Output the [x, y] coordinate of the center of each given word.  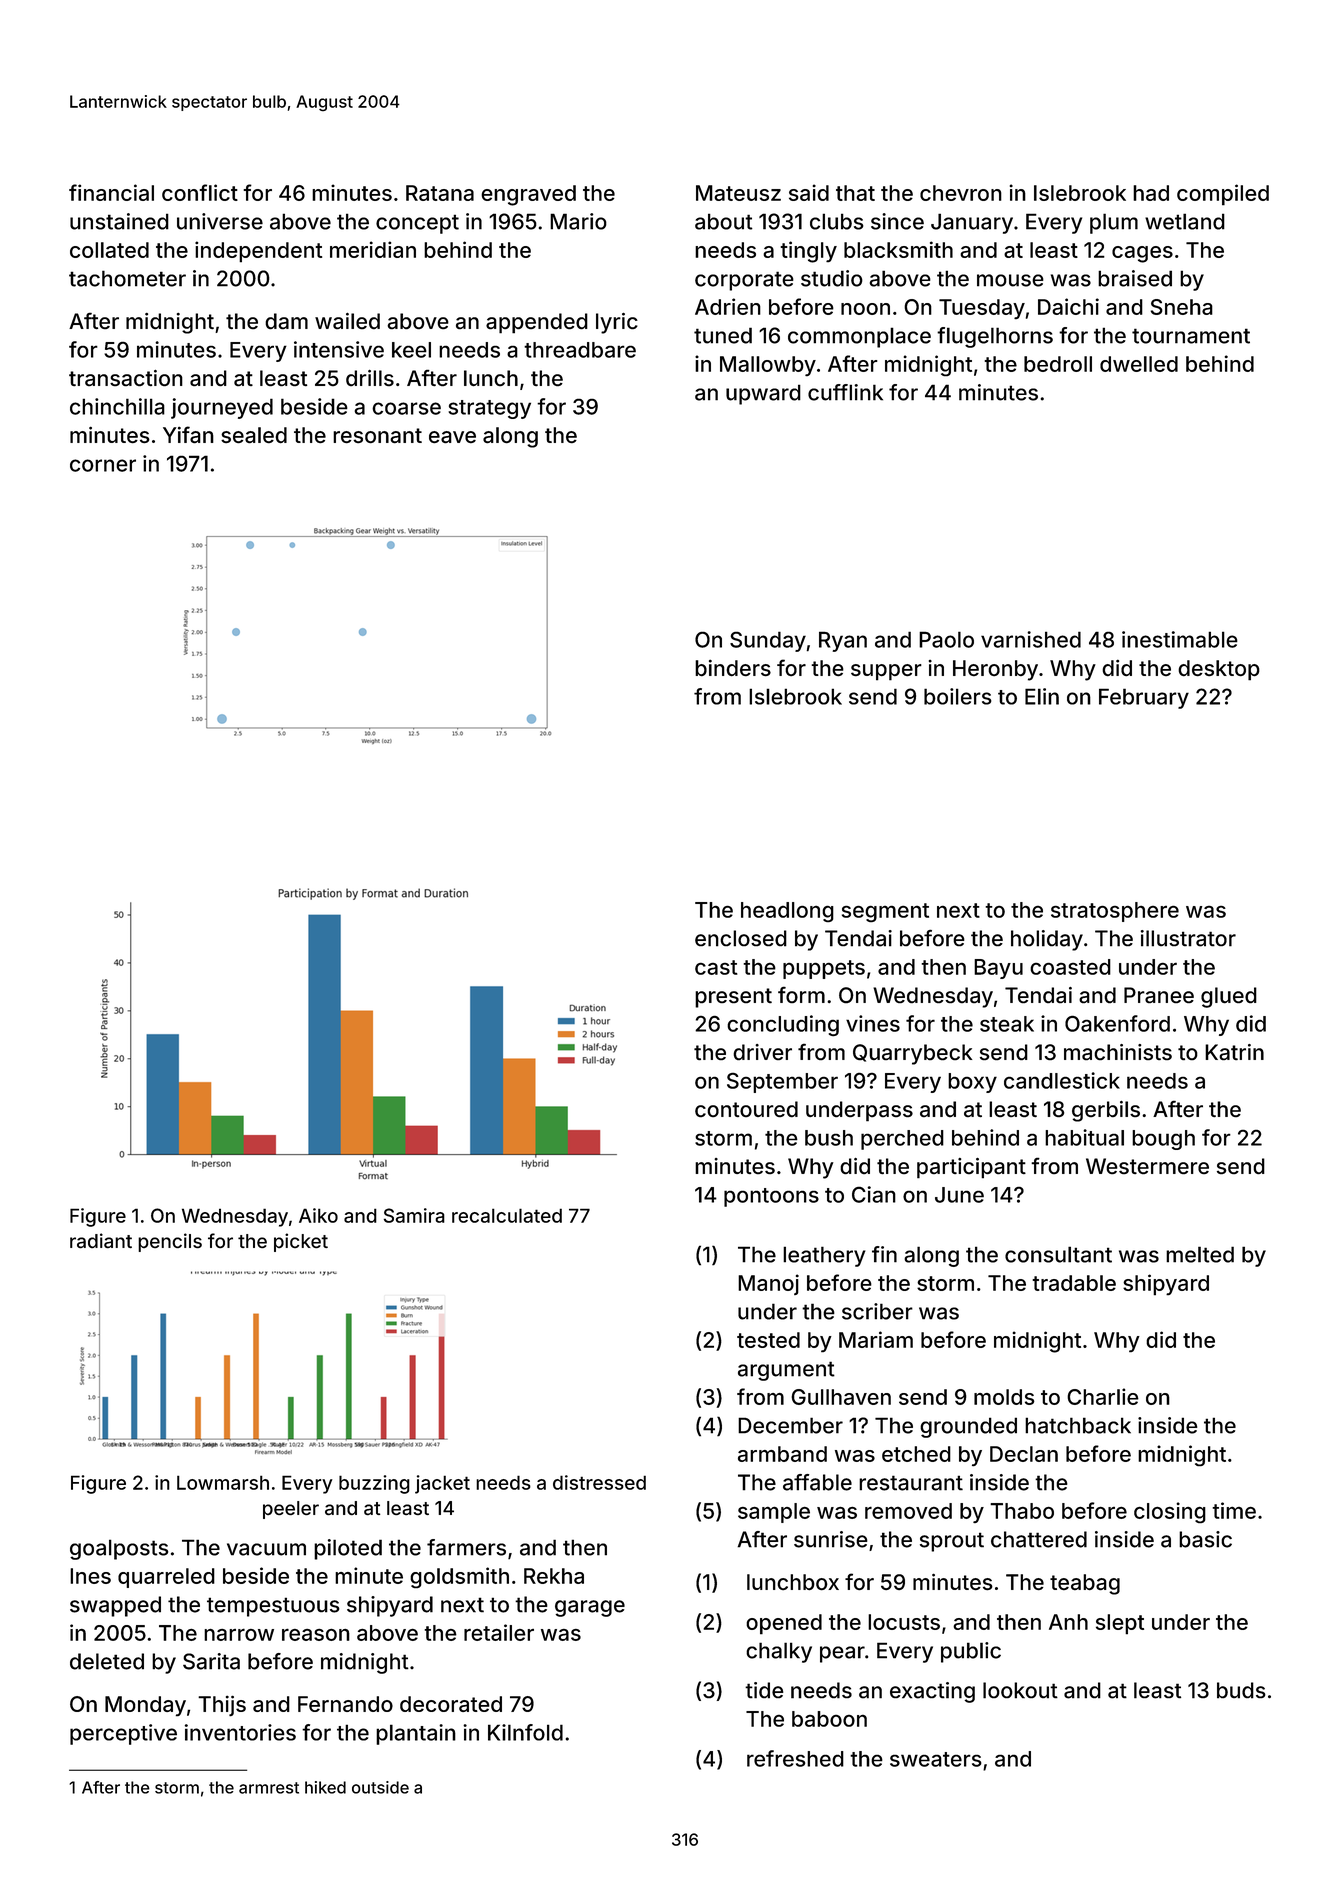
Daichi [1068, 306]
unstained [119, 221]
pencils [170, 1242]
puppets [824, 969]
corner [103, 465]
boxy [972, 1083]
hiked [325, 1787]
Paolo [946, 639]
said [809, 192]
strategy [489, 409]
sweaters [936, 1759]
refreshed [795, 1758]
